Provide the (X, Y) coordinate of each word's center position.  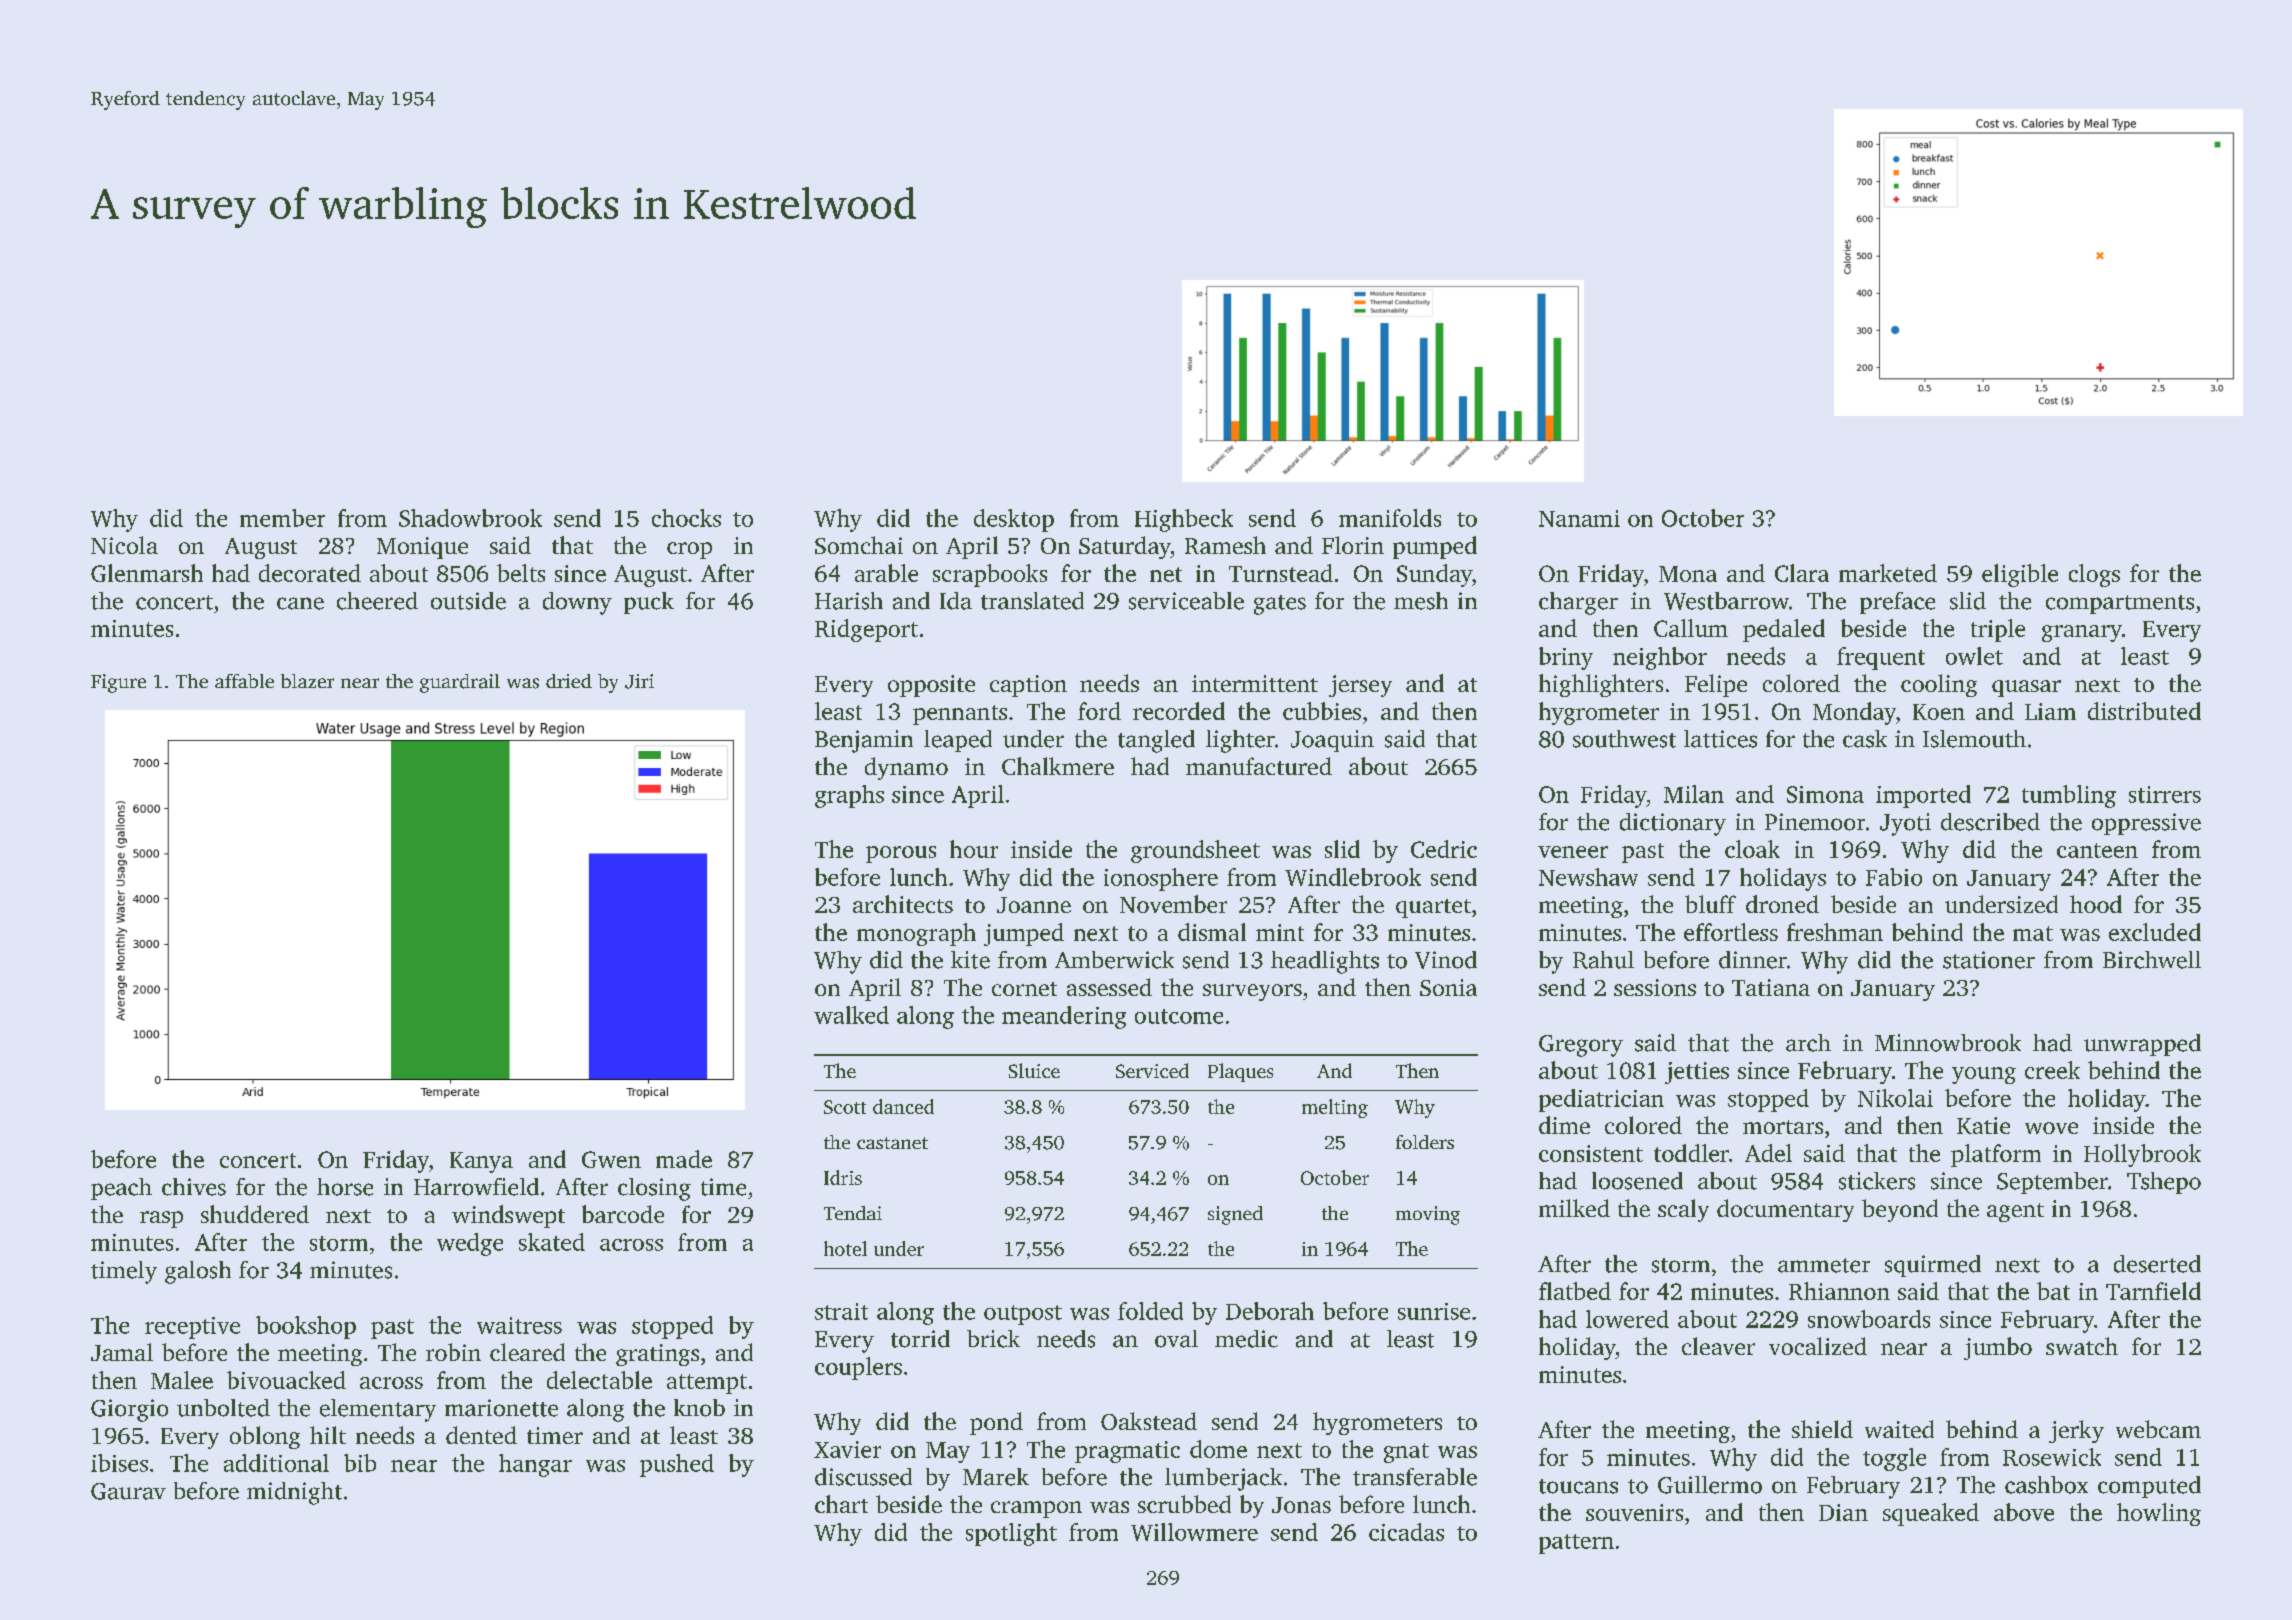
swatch (2082, 1346)
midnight (294, 1493)
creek (2052, 1070)
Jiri (639, 681)
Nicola (124, 545)
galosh (198, 1272)
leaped (958, 741)
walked (851, 1015)
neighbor (1660, 658)
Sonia (1448, 987)
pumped (1435, 547)
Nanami (1579, 518)
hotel (845, 1248)
